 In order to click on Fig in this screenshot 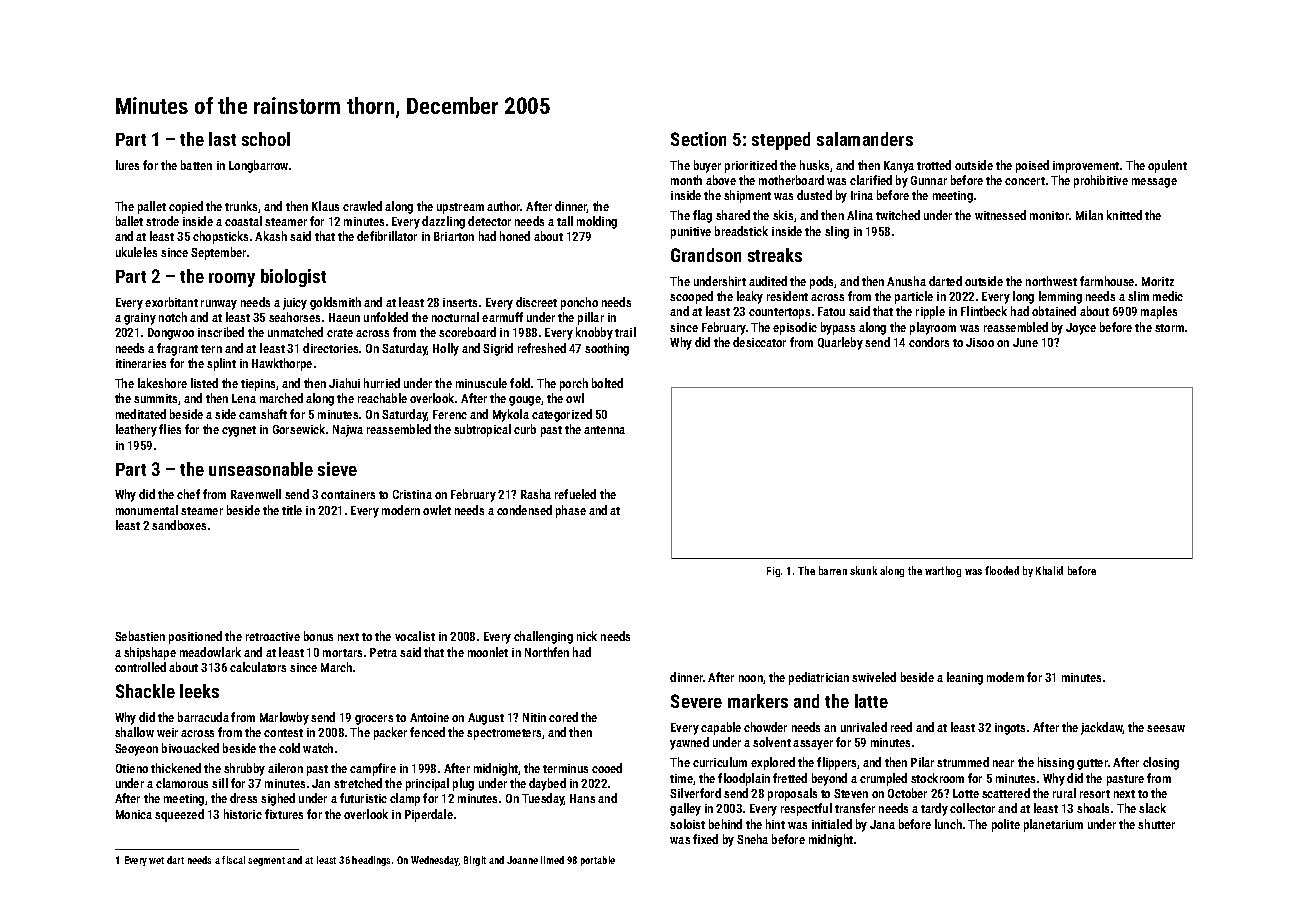, I will do `click(773, 572)`.
